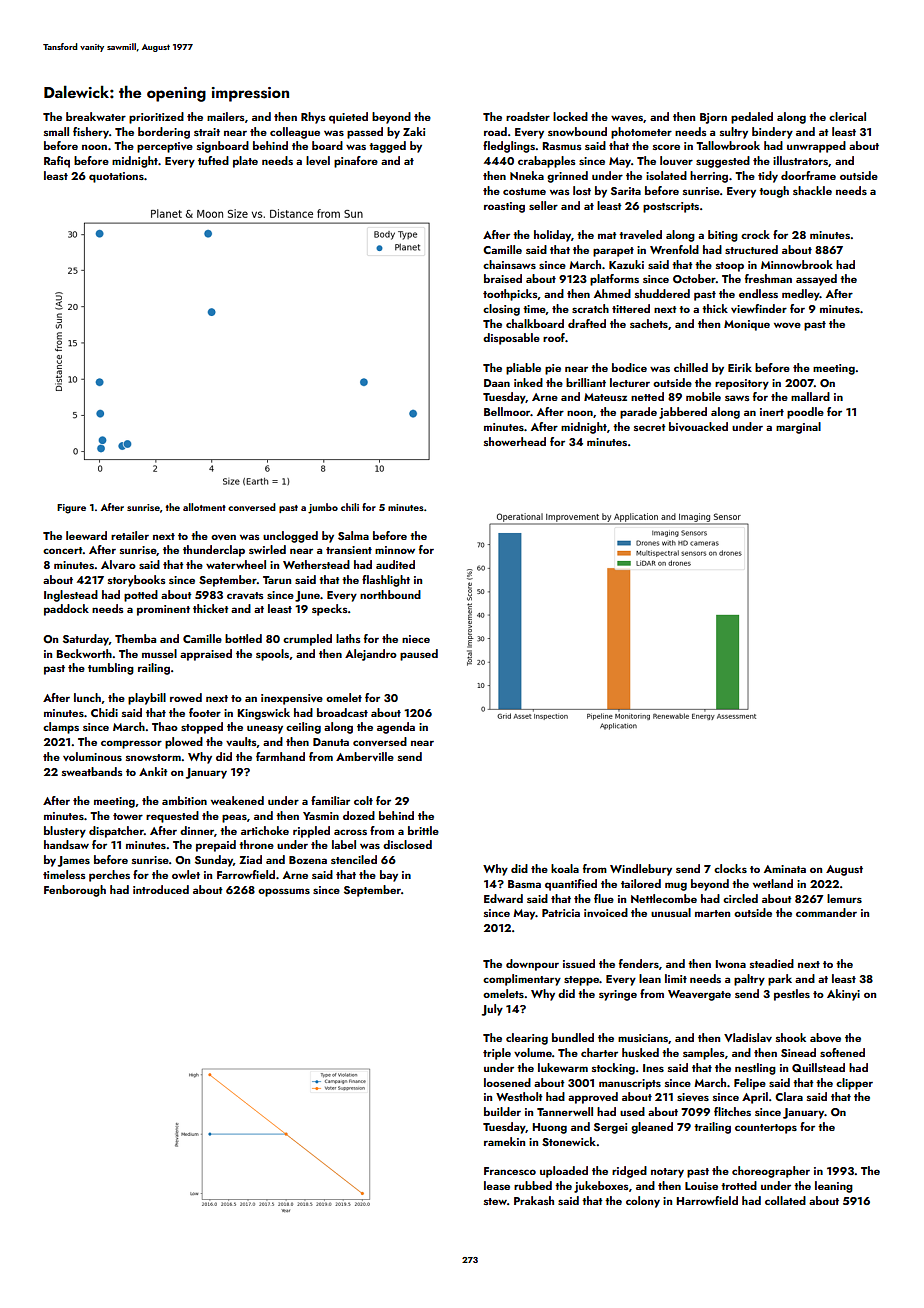 The image size is (924, 1308). What do you see at coordinates (495, 1201) in the document?
I see `stew` at bounding box center [495, 1201].
